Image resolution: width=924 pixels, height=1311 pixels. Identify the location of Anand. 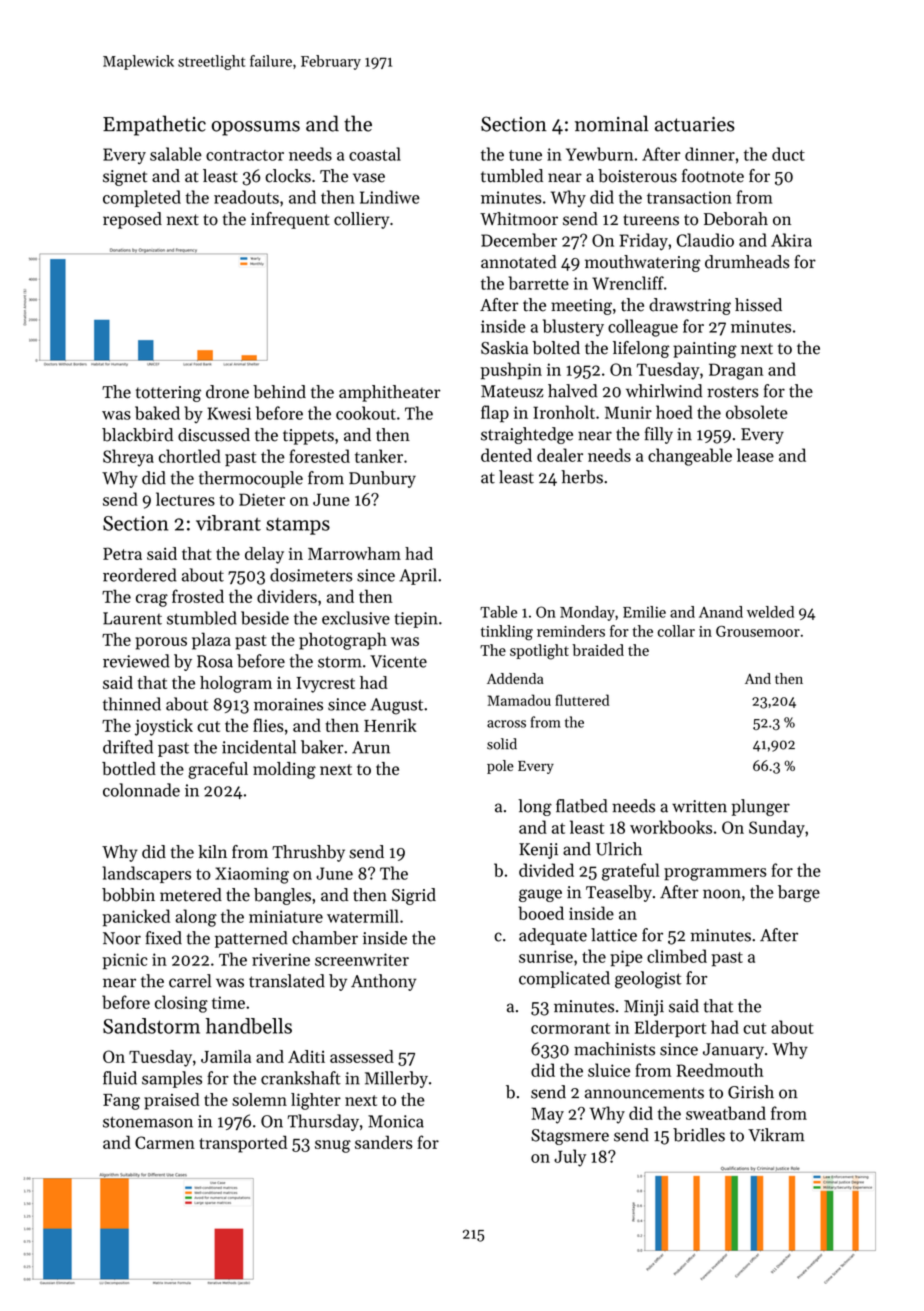
(721, 612).
